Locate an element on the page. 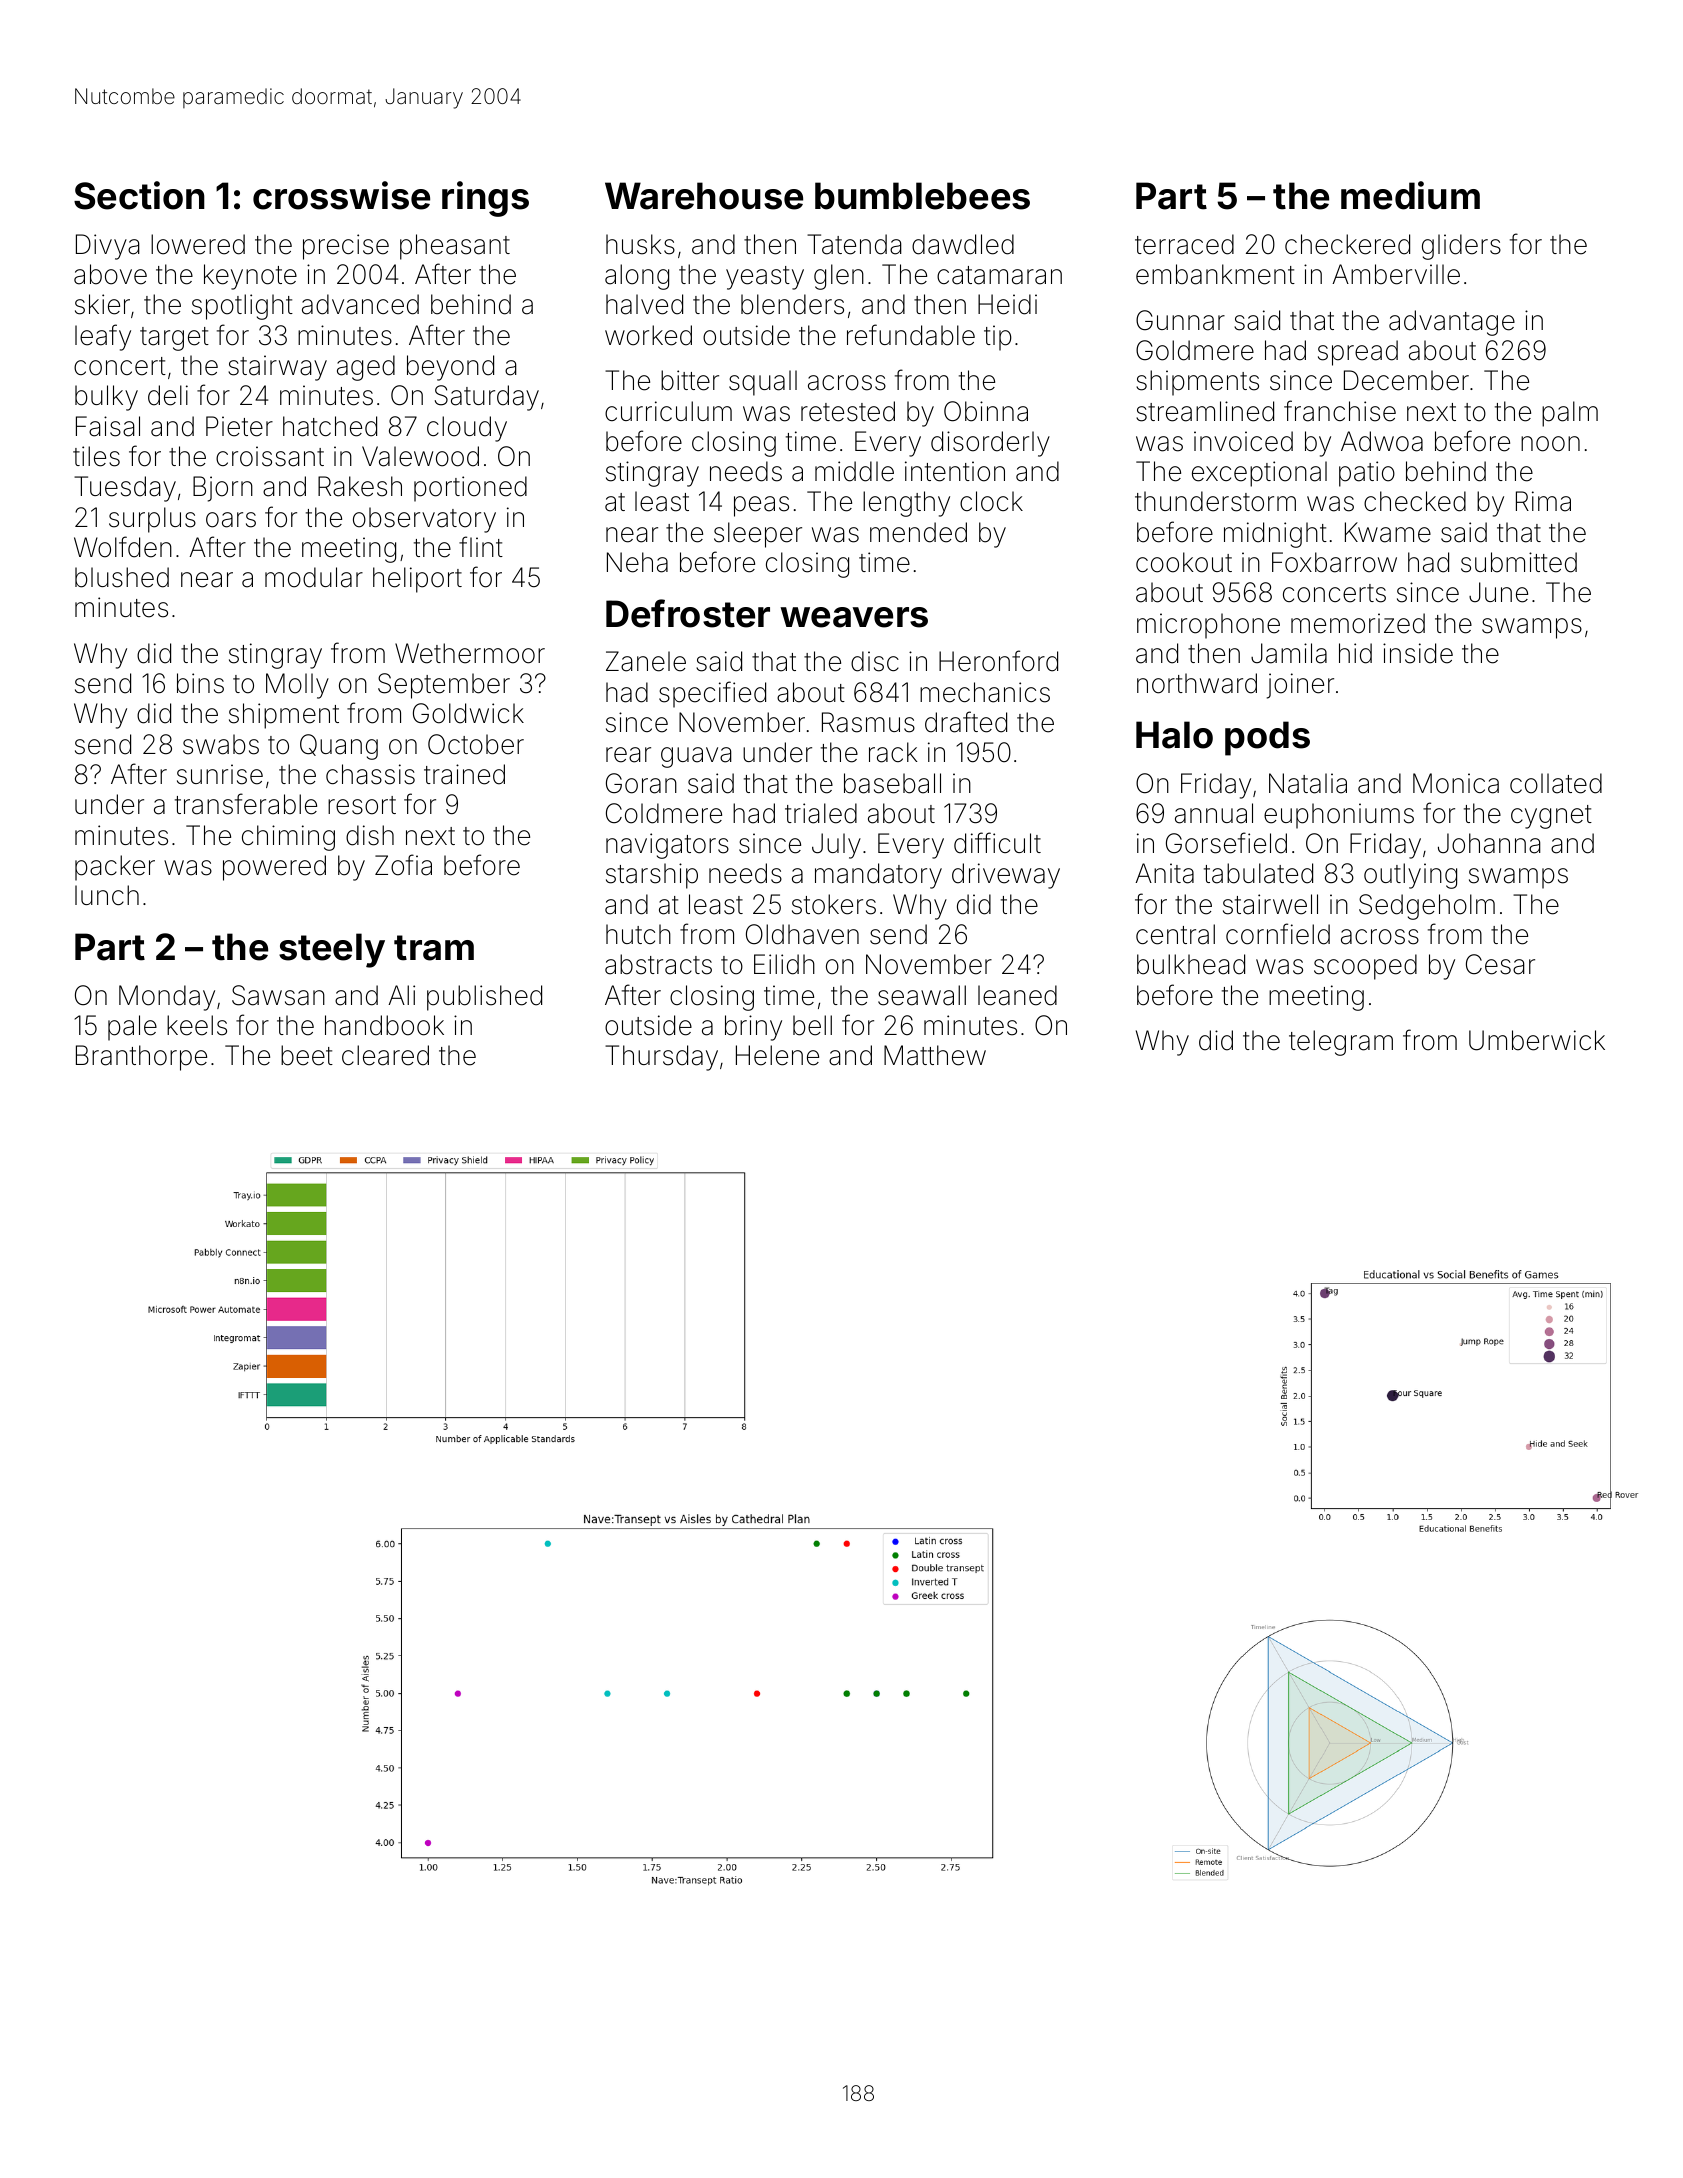  outlying is located at coordinates (1410, 876).
